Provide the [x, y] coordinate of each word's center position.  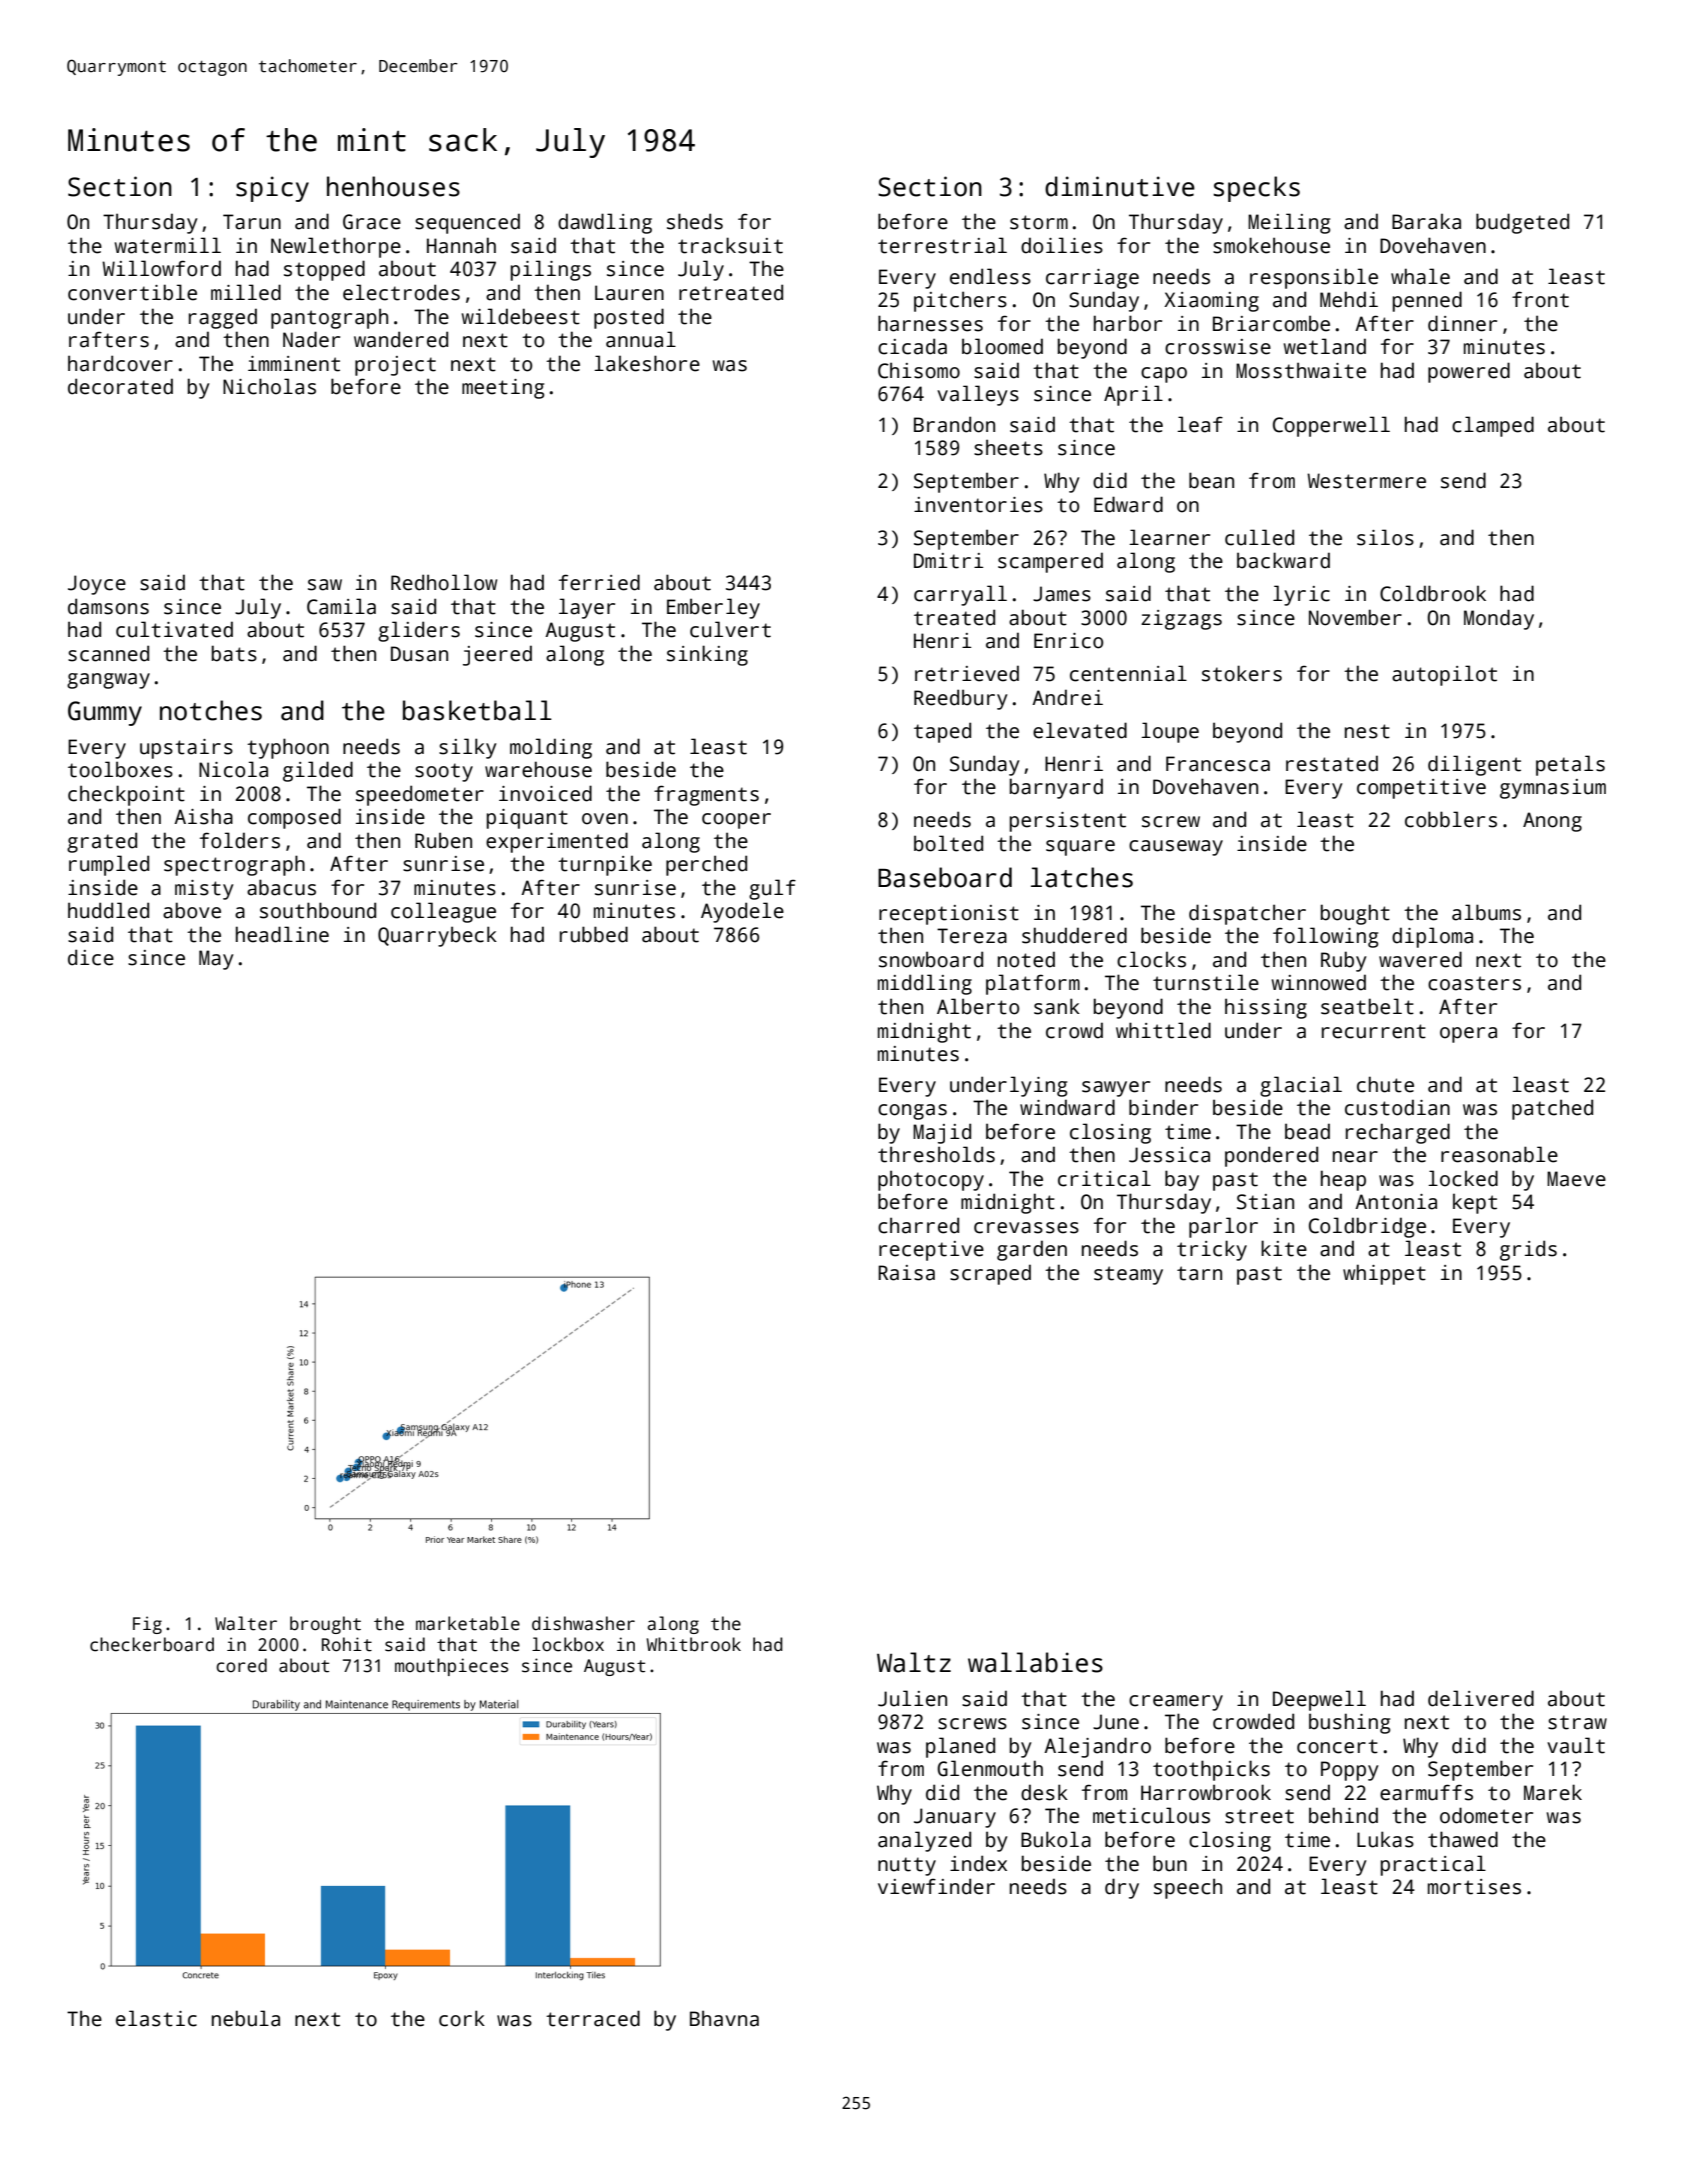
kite [1284, 1248]
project [395, 366]
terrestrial [942, 245]
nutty [907, 1866]
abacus [281, 887]
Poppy [1350, 1771]
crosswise [1218, 347]
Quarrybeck [437, 936]
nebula [246, 2018]
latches [1082, 877]
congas [912, 1112]
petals [1570, 765]
